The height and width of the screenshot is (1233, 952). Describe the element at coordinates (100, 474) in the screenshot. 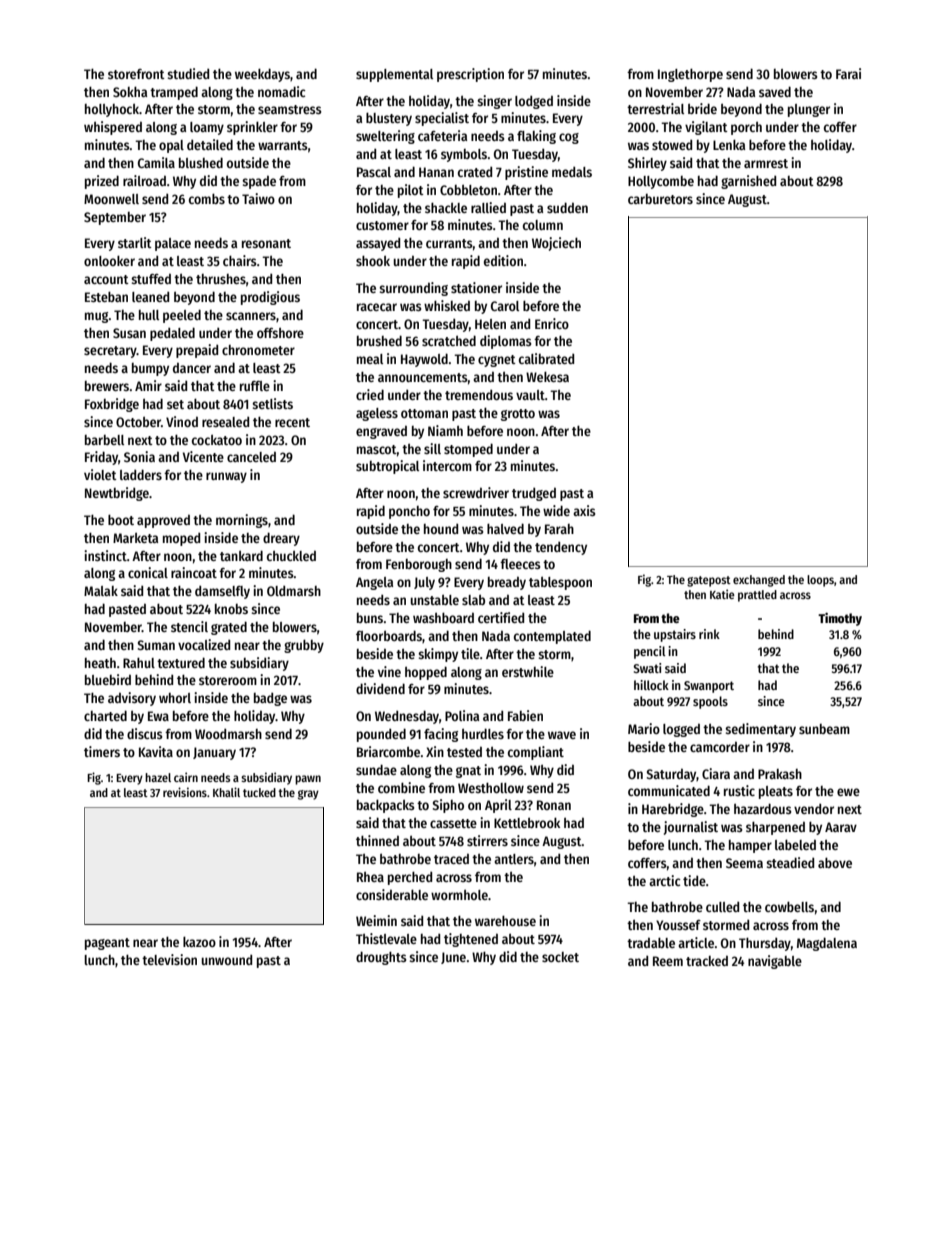

I see `violet` at that location.
